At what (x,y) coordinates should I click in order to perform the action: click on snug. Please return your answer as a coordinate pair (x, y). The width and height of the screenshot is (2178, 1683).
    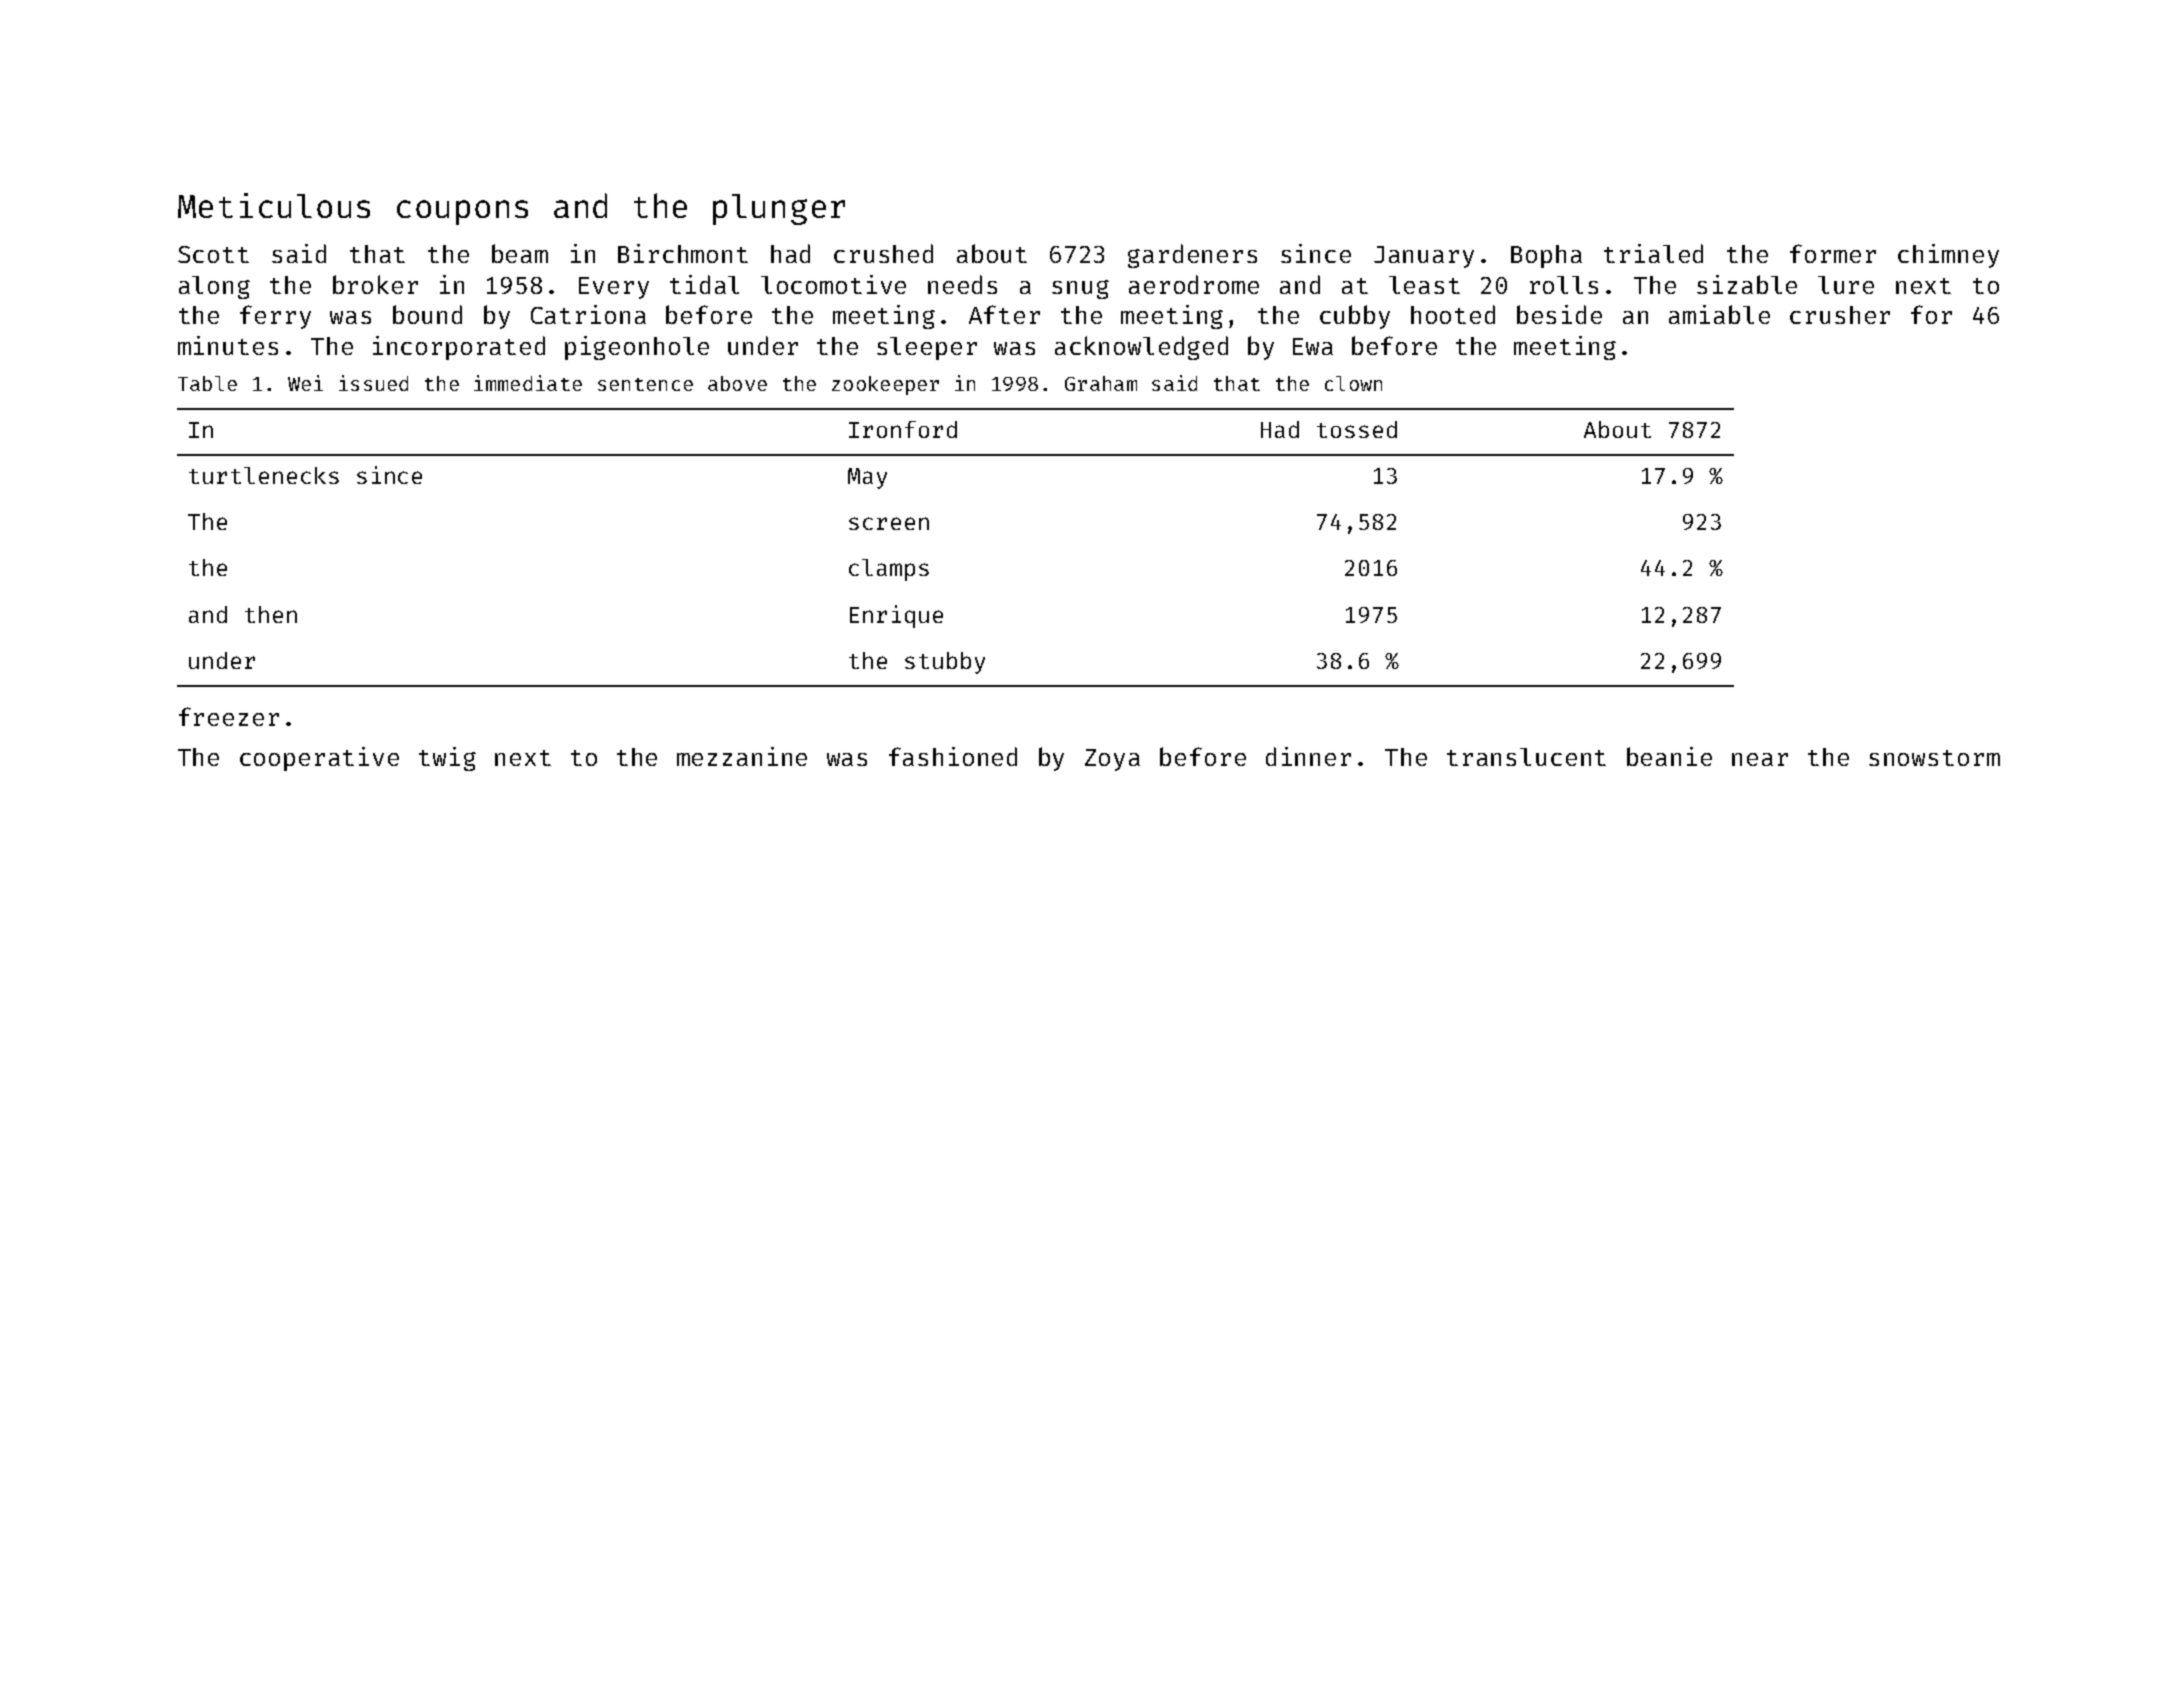
    Looking at the image, I should click on (1080, 289).
